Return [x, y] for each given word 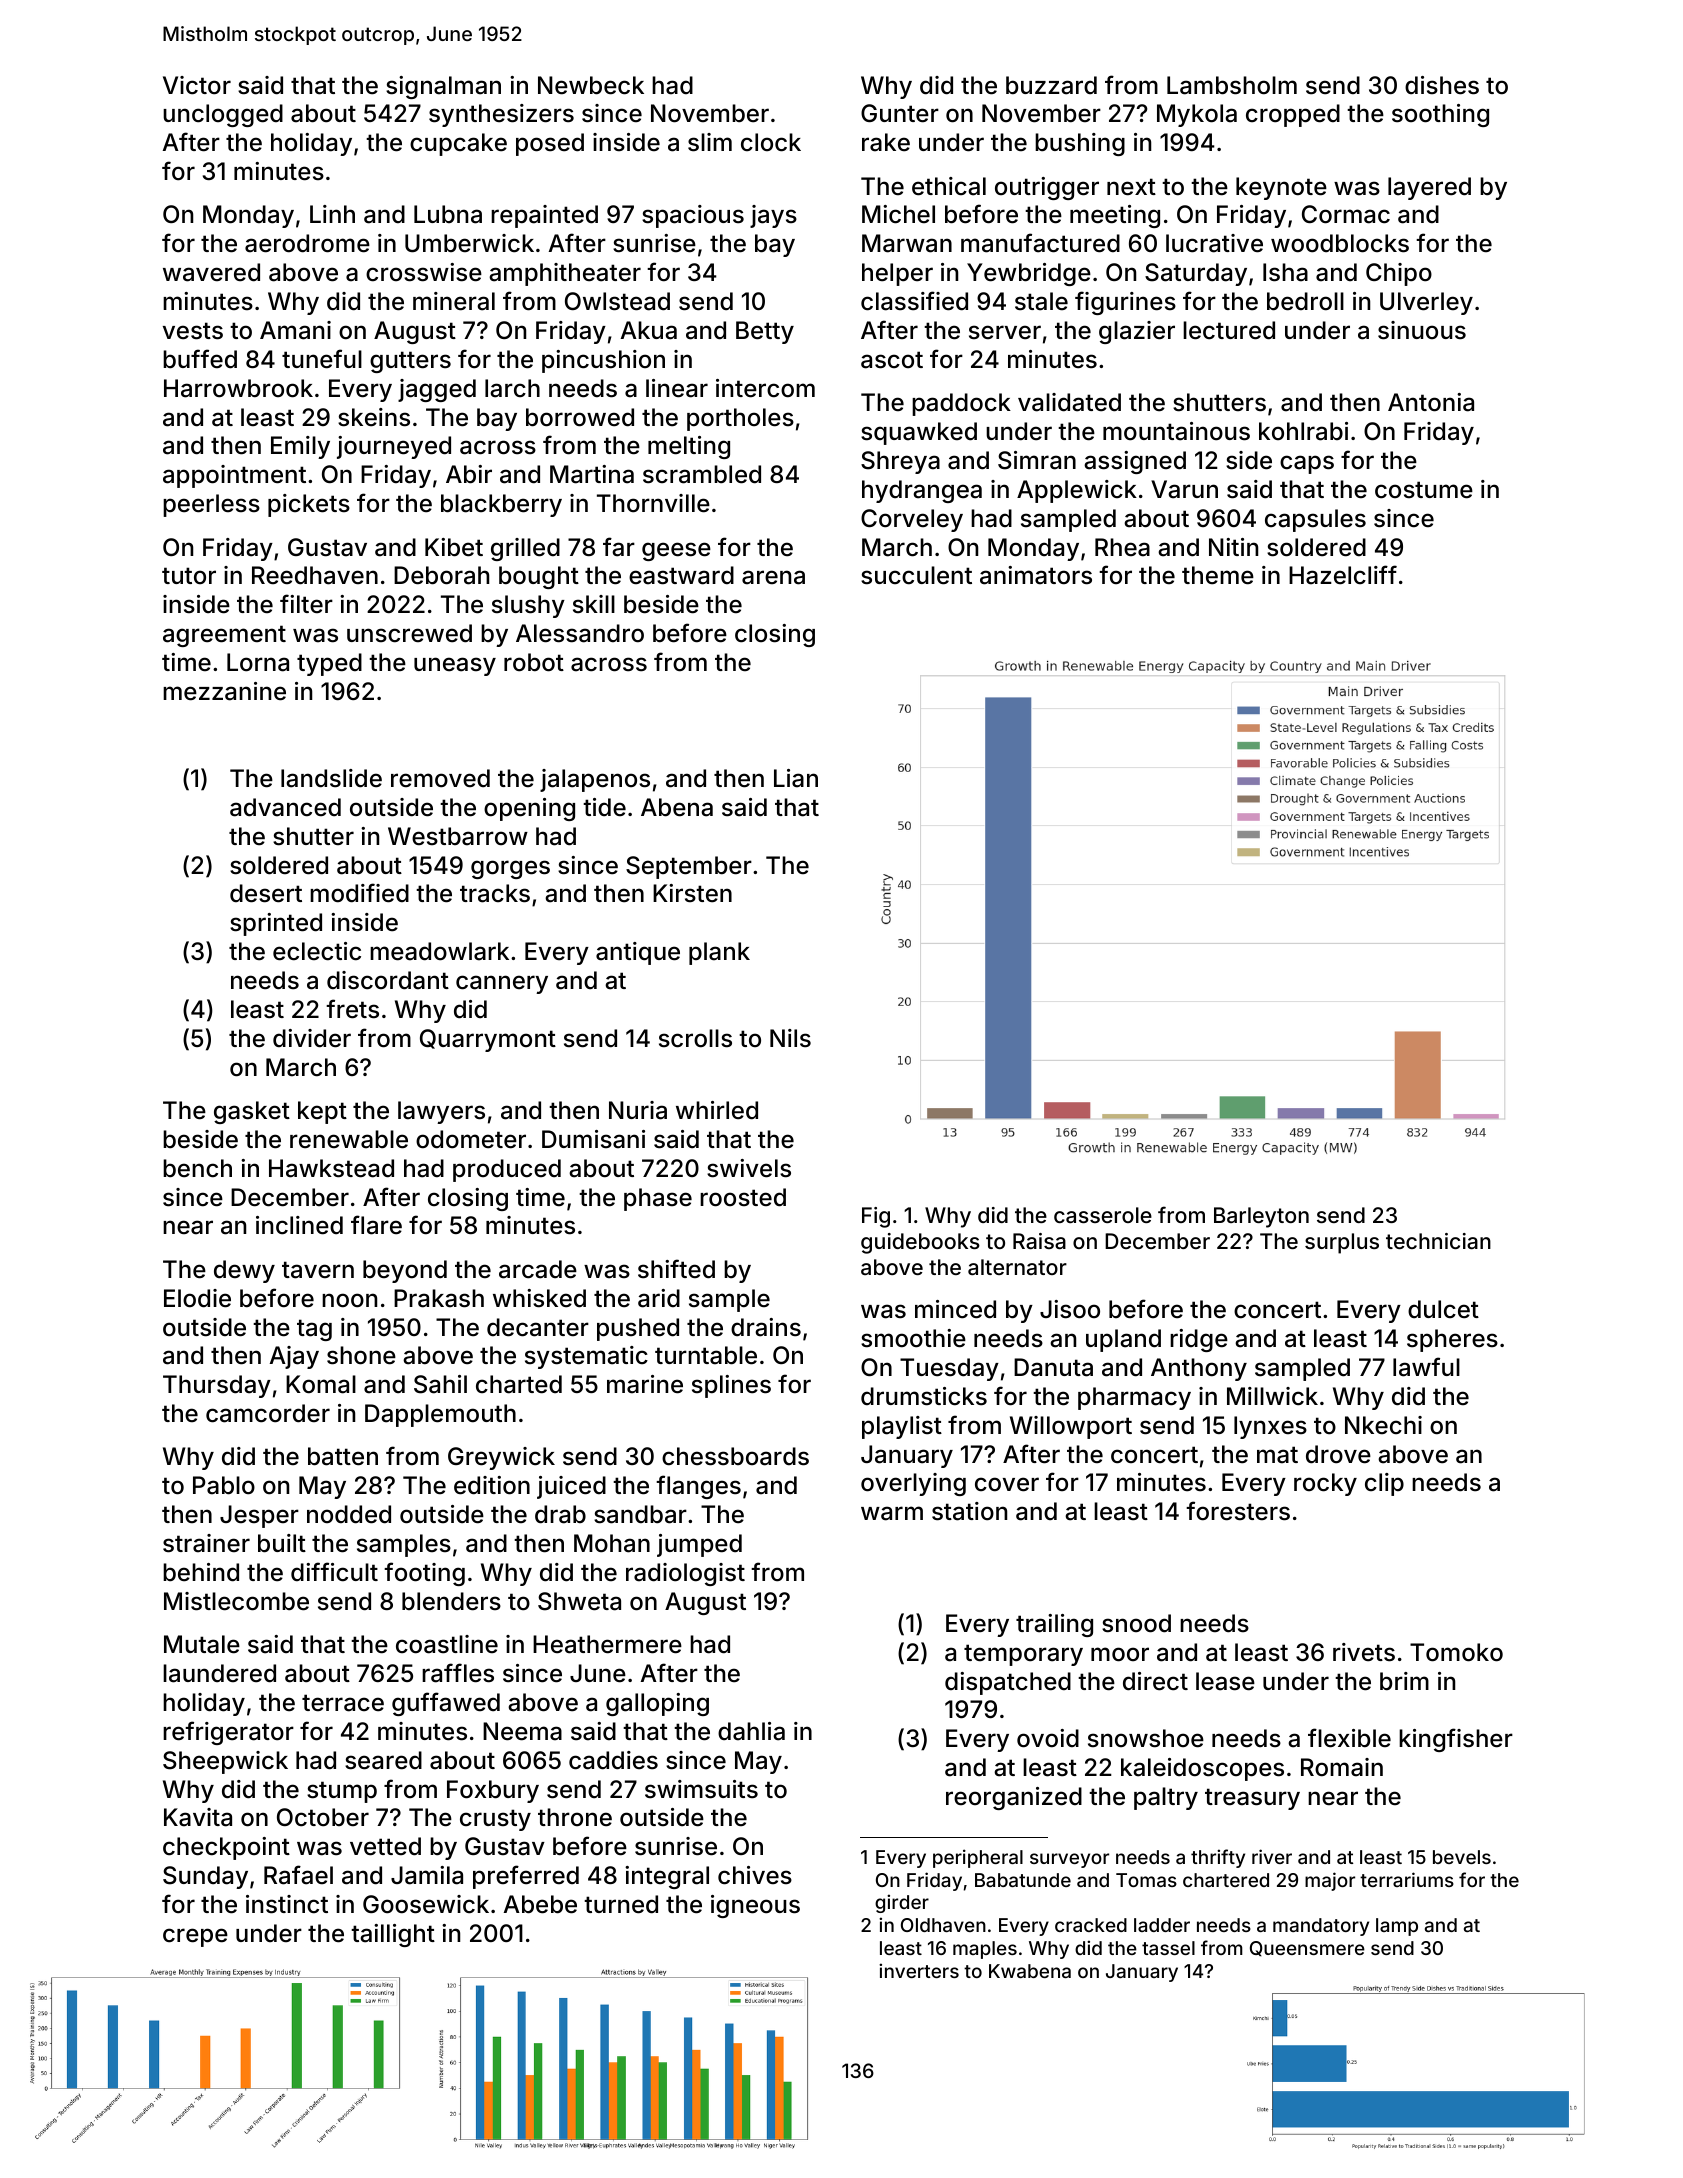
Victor [197, 85]
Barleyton [1261, 1217]
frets [352, 1009]
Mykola [1197, 115]
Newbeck [591, 85]
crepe [195, 1937]
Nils [790, 1038]
